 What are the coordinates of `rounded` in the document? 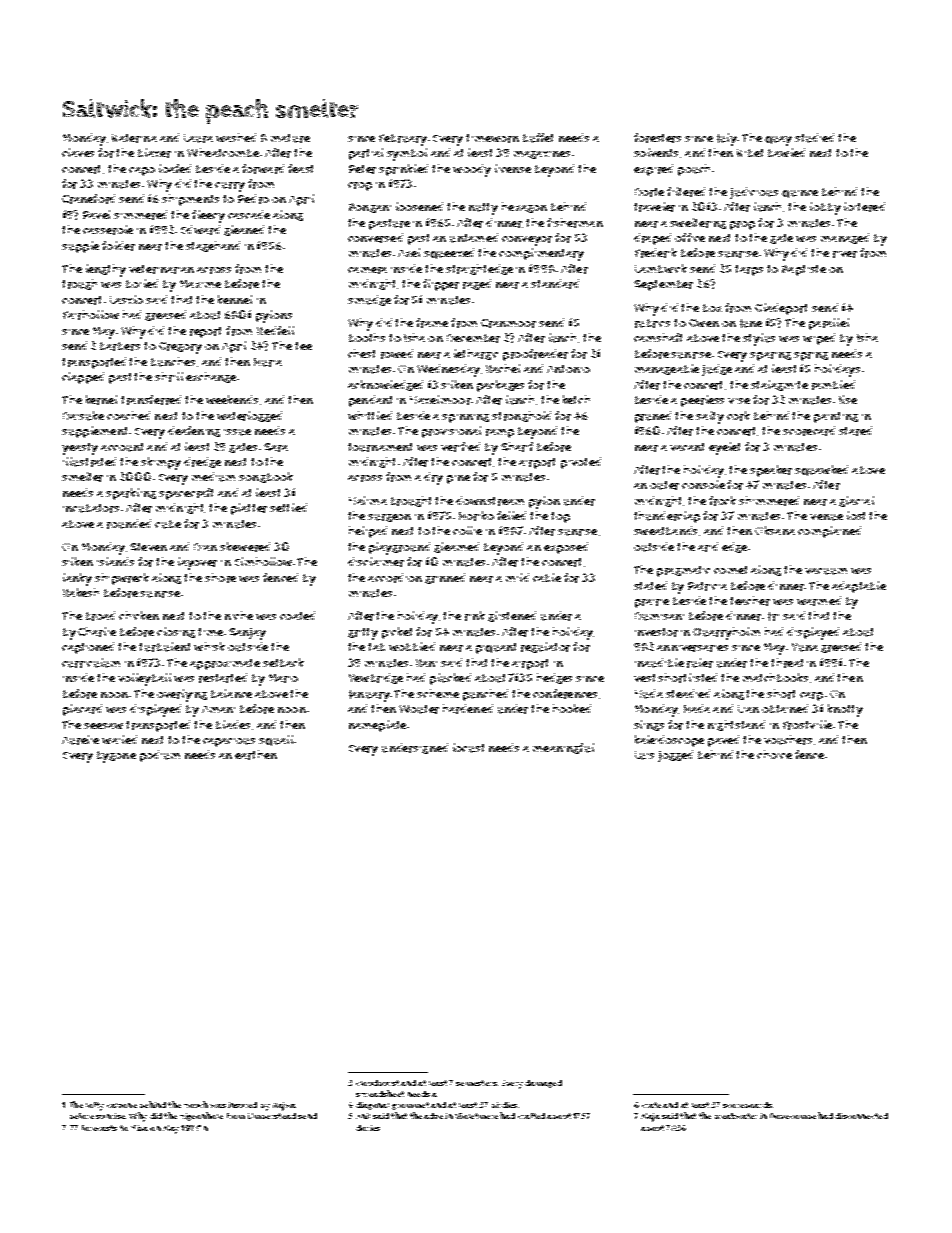 It's located at (129, 524).
